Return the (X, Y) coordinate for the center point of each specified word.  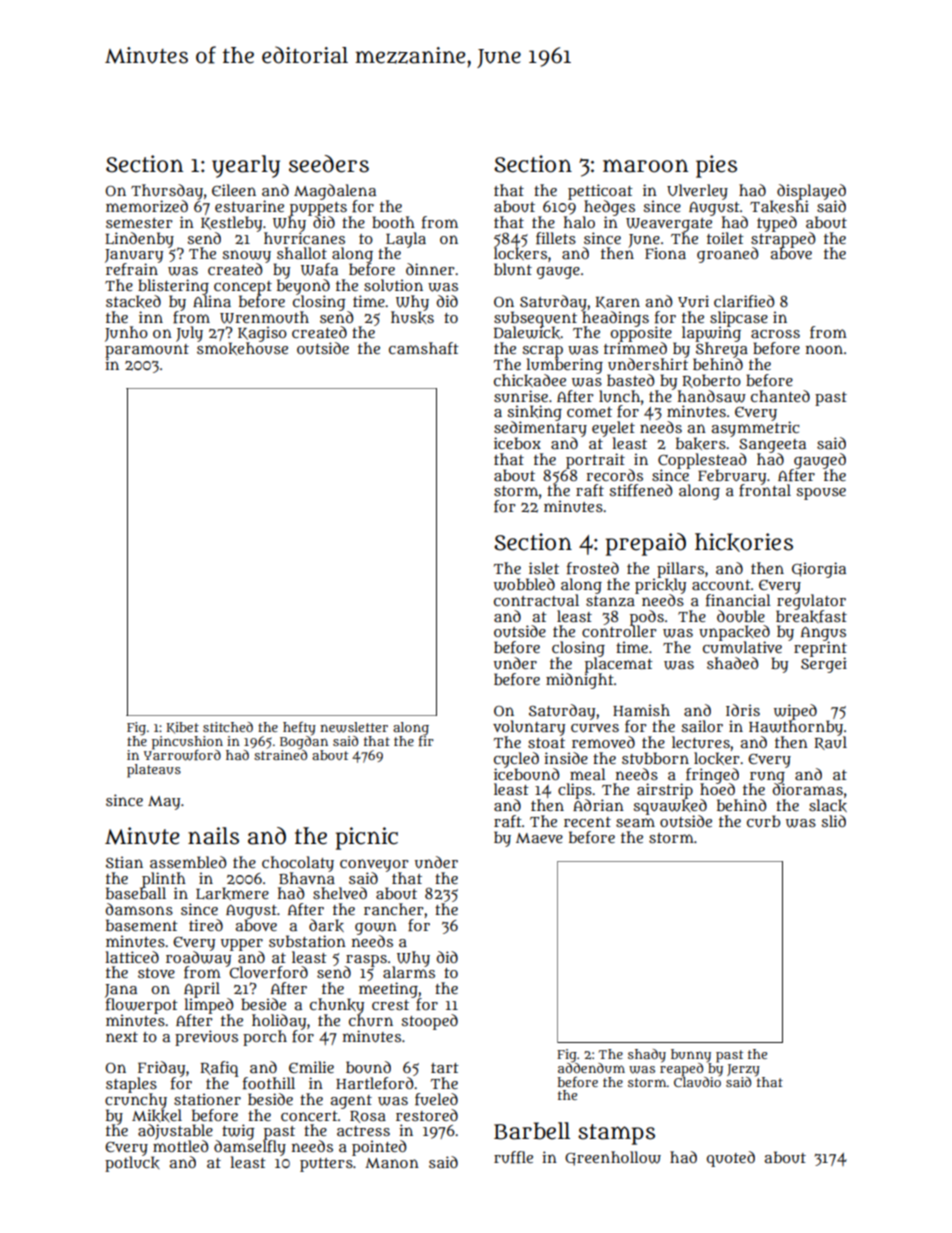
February (732, 476)
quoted (731, 1159)
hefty (299, 728)
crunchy (136, 1101)
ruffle (513, 1157)
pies (716, 166)
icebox (517, 443)
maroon (645, 166)
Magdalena (335, 192)
